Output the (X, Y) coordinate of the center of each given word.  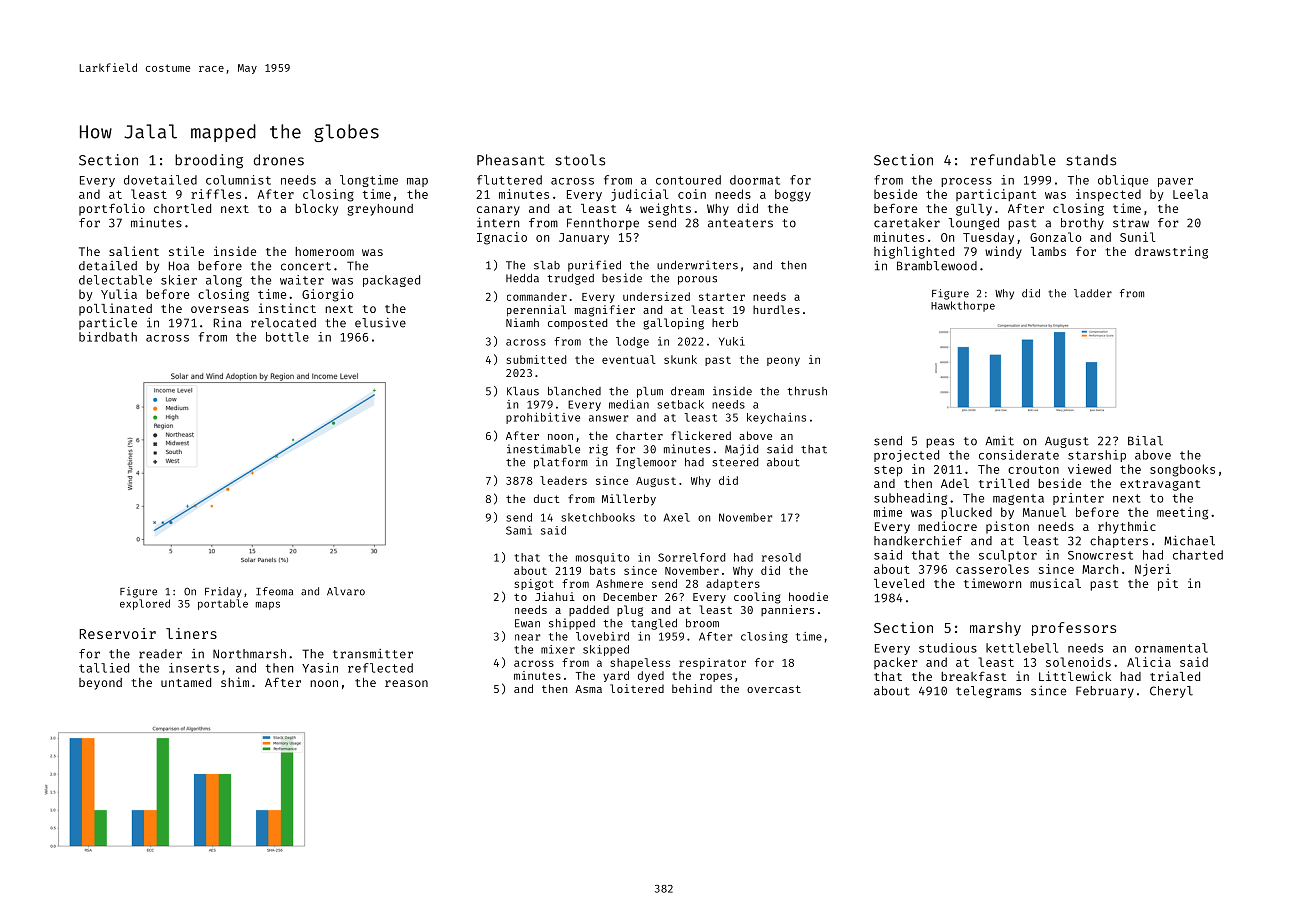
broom (702, 623)
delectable (115, 280)
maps (268, 605)
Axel (677, 517)
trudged (570, 279)
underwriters (697, 265)
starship (1097, 456)
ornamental (1171, 648)
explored (145, 604)
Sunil (1138, 237)
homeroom (324, 251)
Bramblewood (937, 266)
